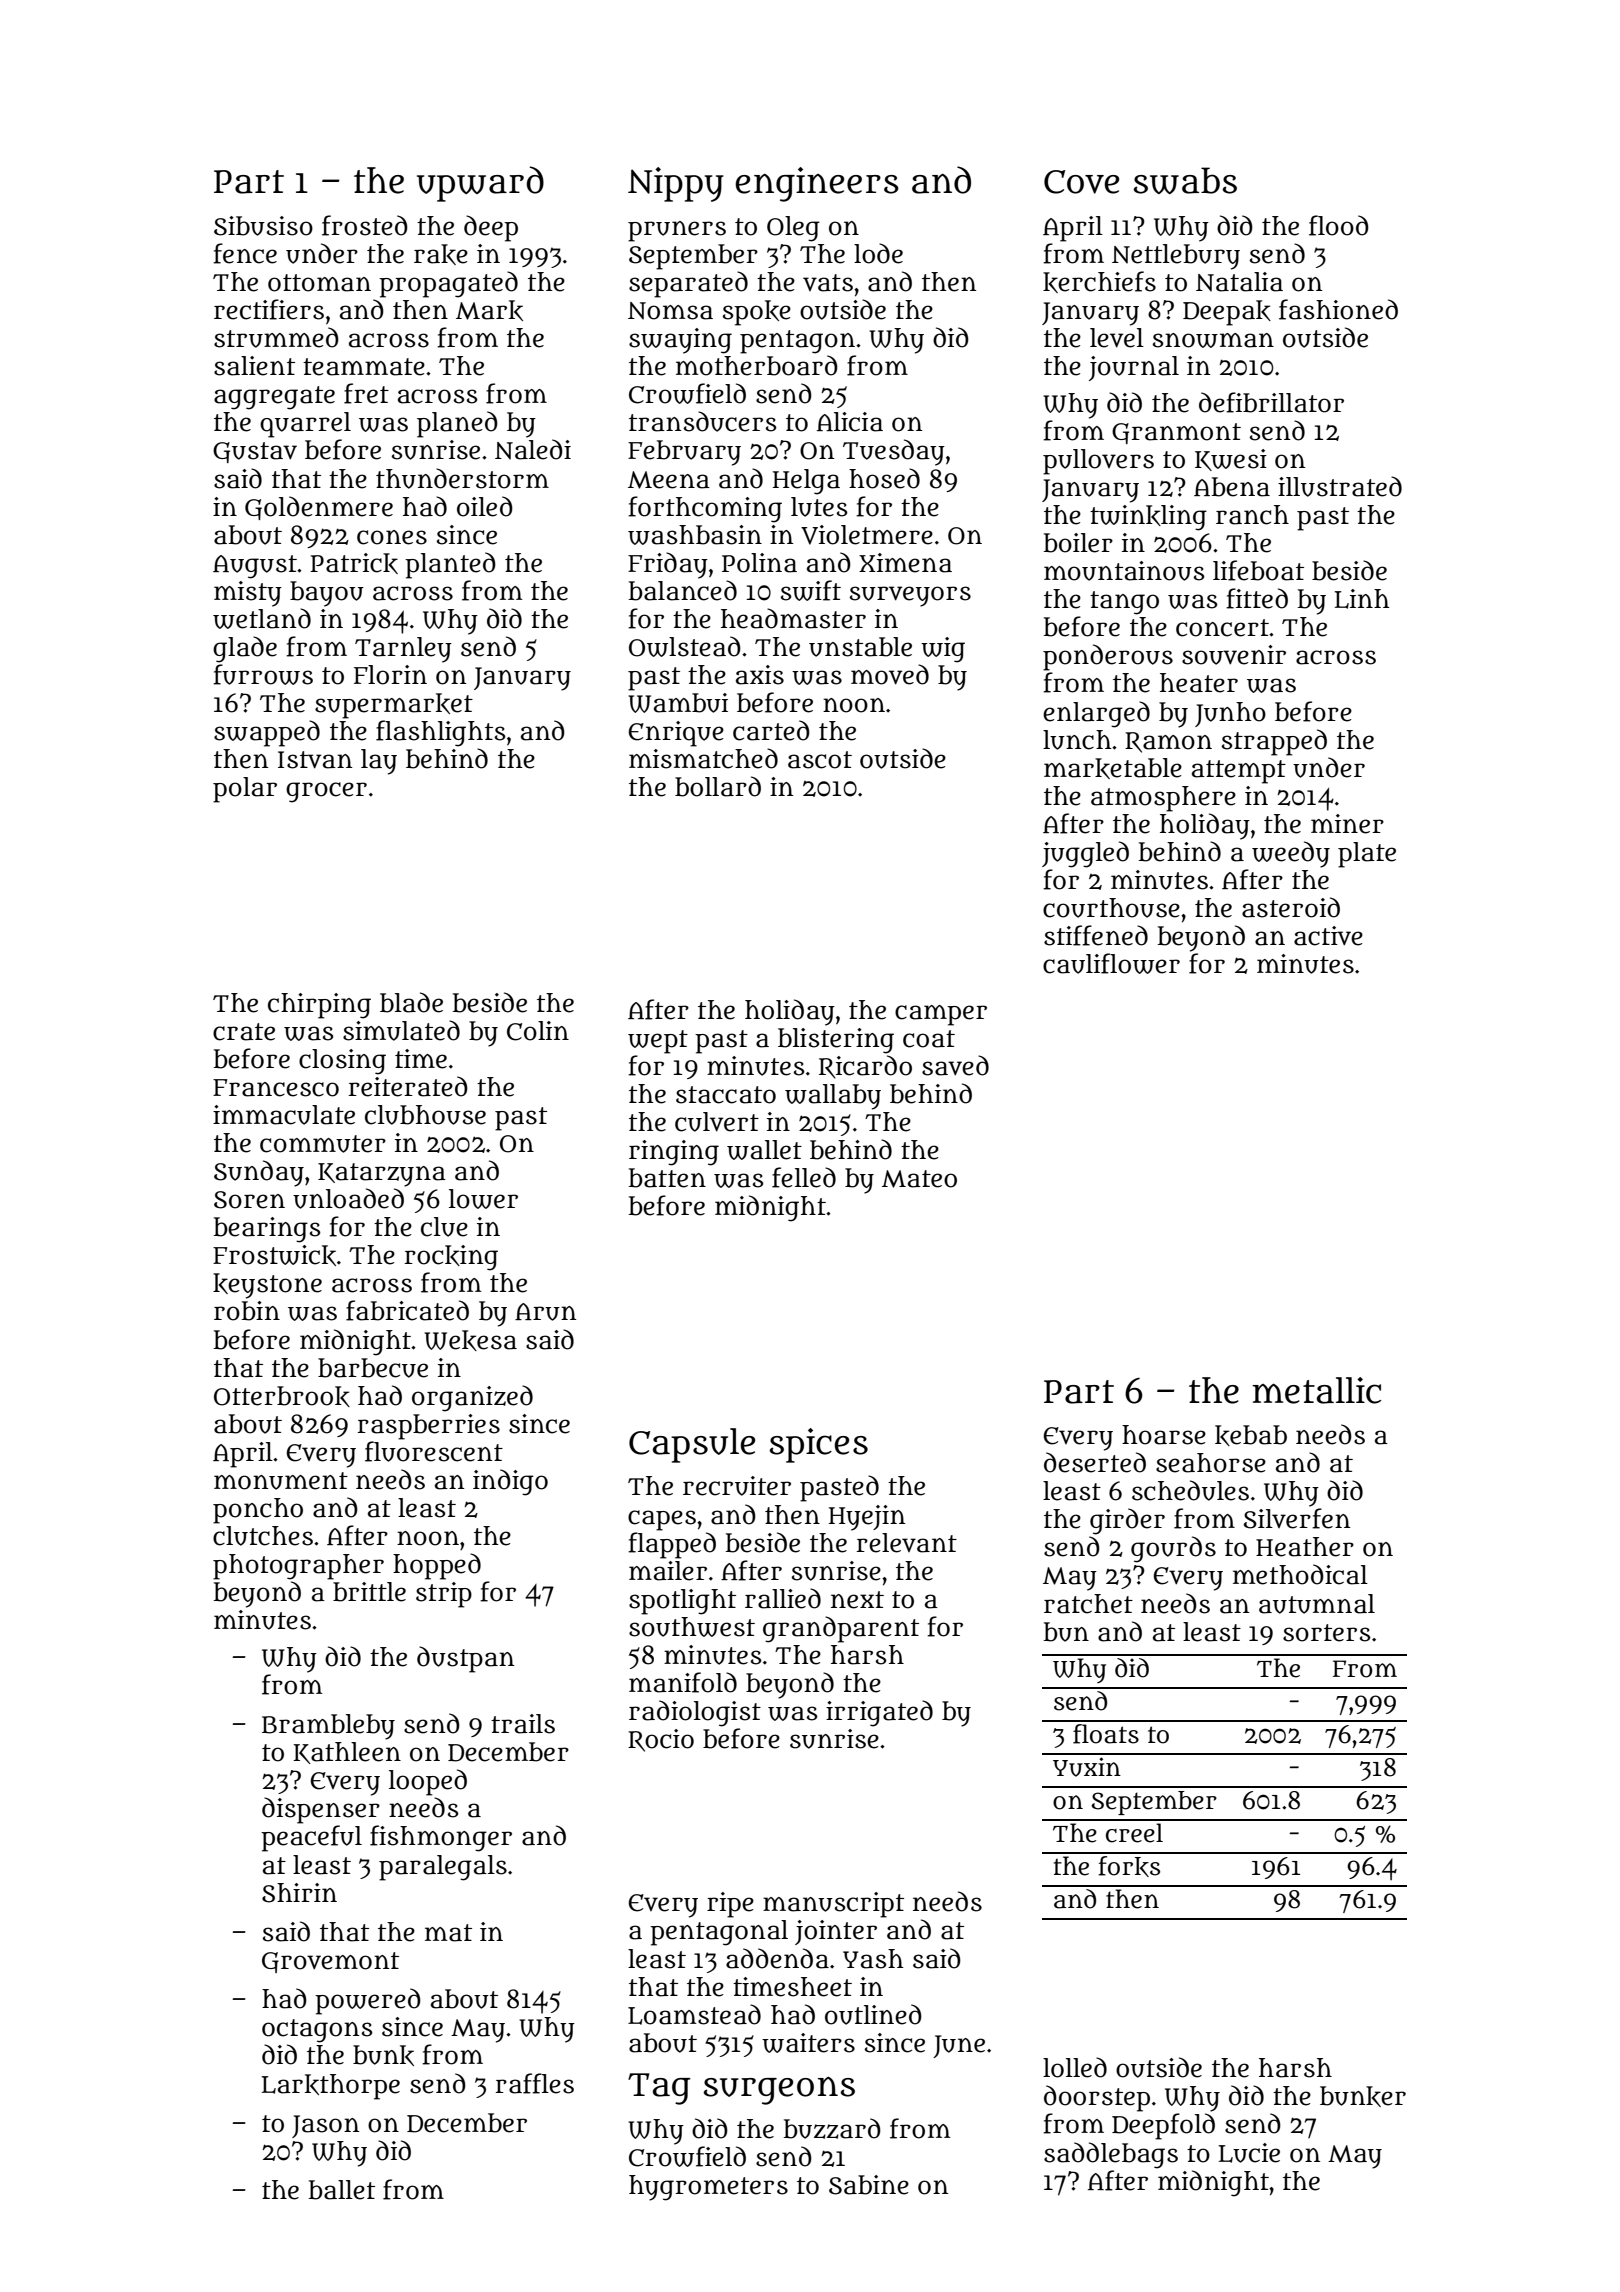  What do you see at coordinates (480, 184) in the screenshot?
I see `upward` at bounding box center [480, 184].
